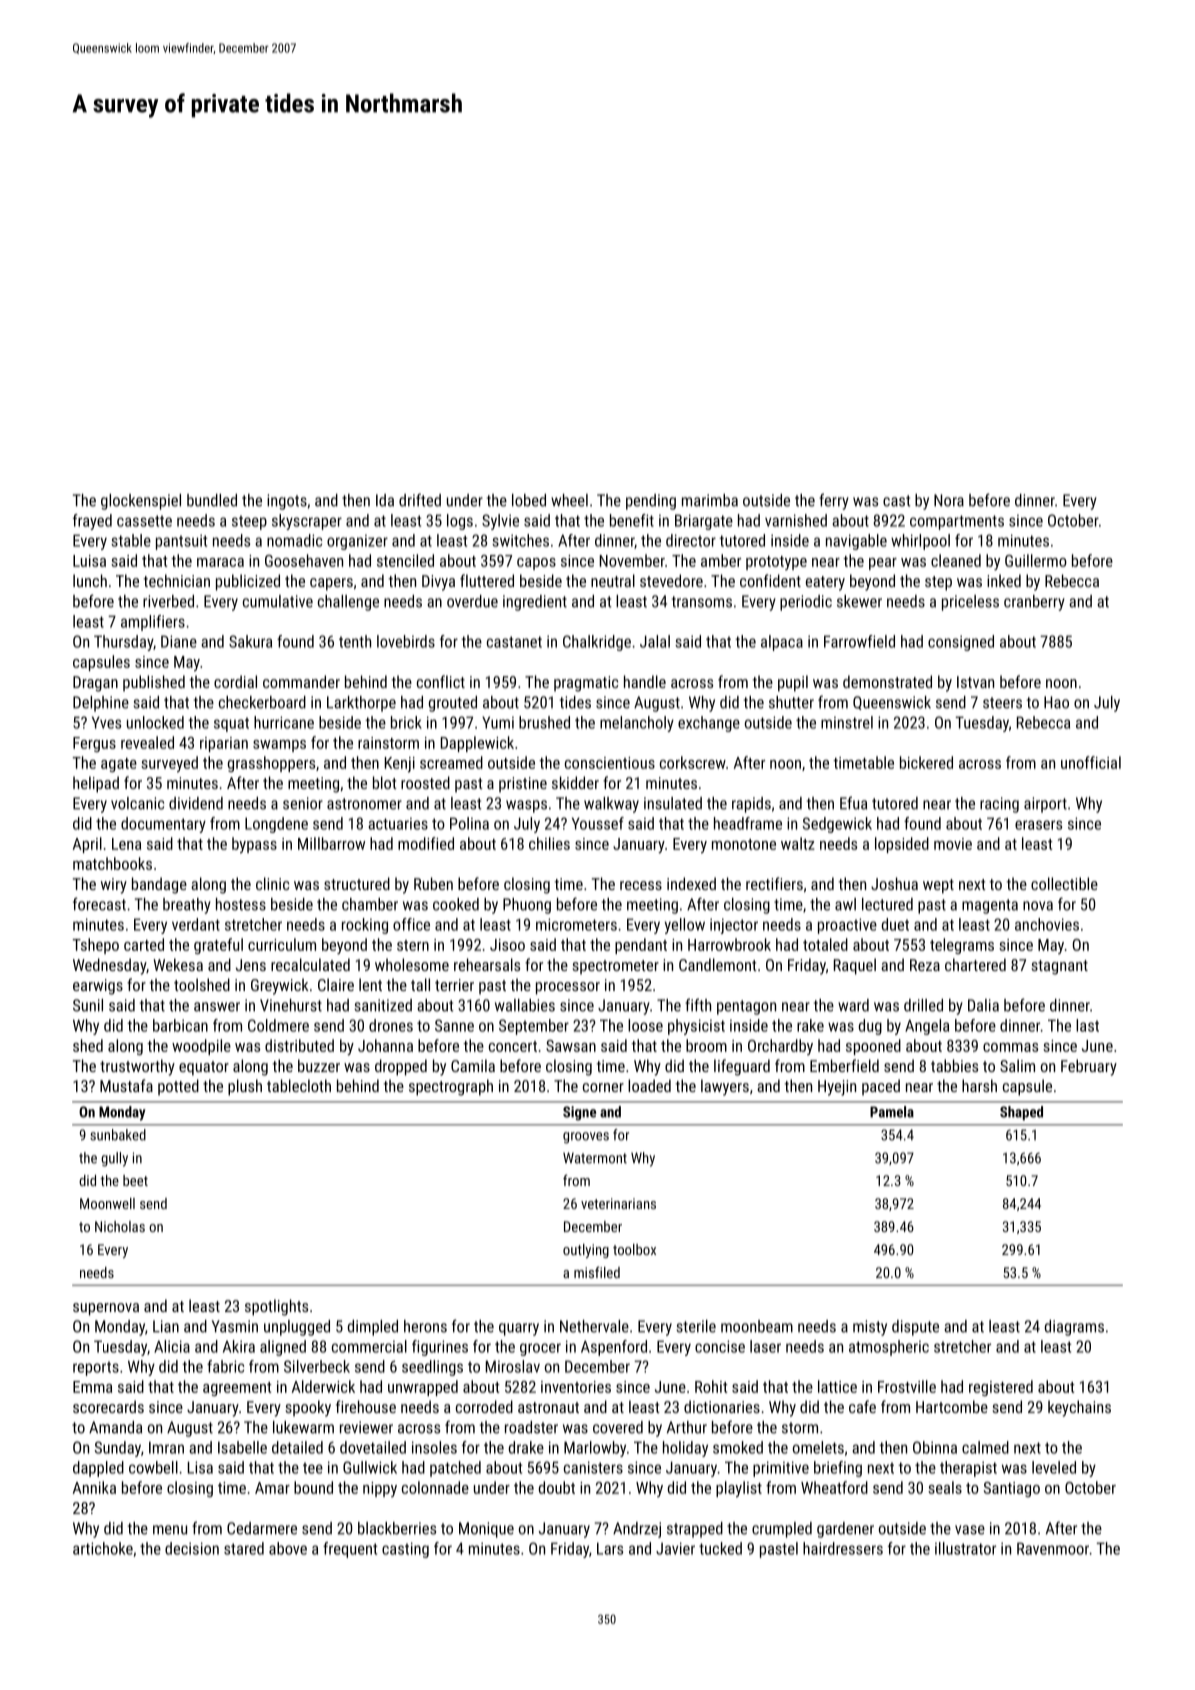 The height and width of the screenshot is (1690, 1195). What do you see at coordinates (299, 1085) in the screenshot?
I see `tablecloth` at bounding box center [299, 1085].
